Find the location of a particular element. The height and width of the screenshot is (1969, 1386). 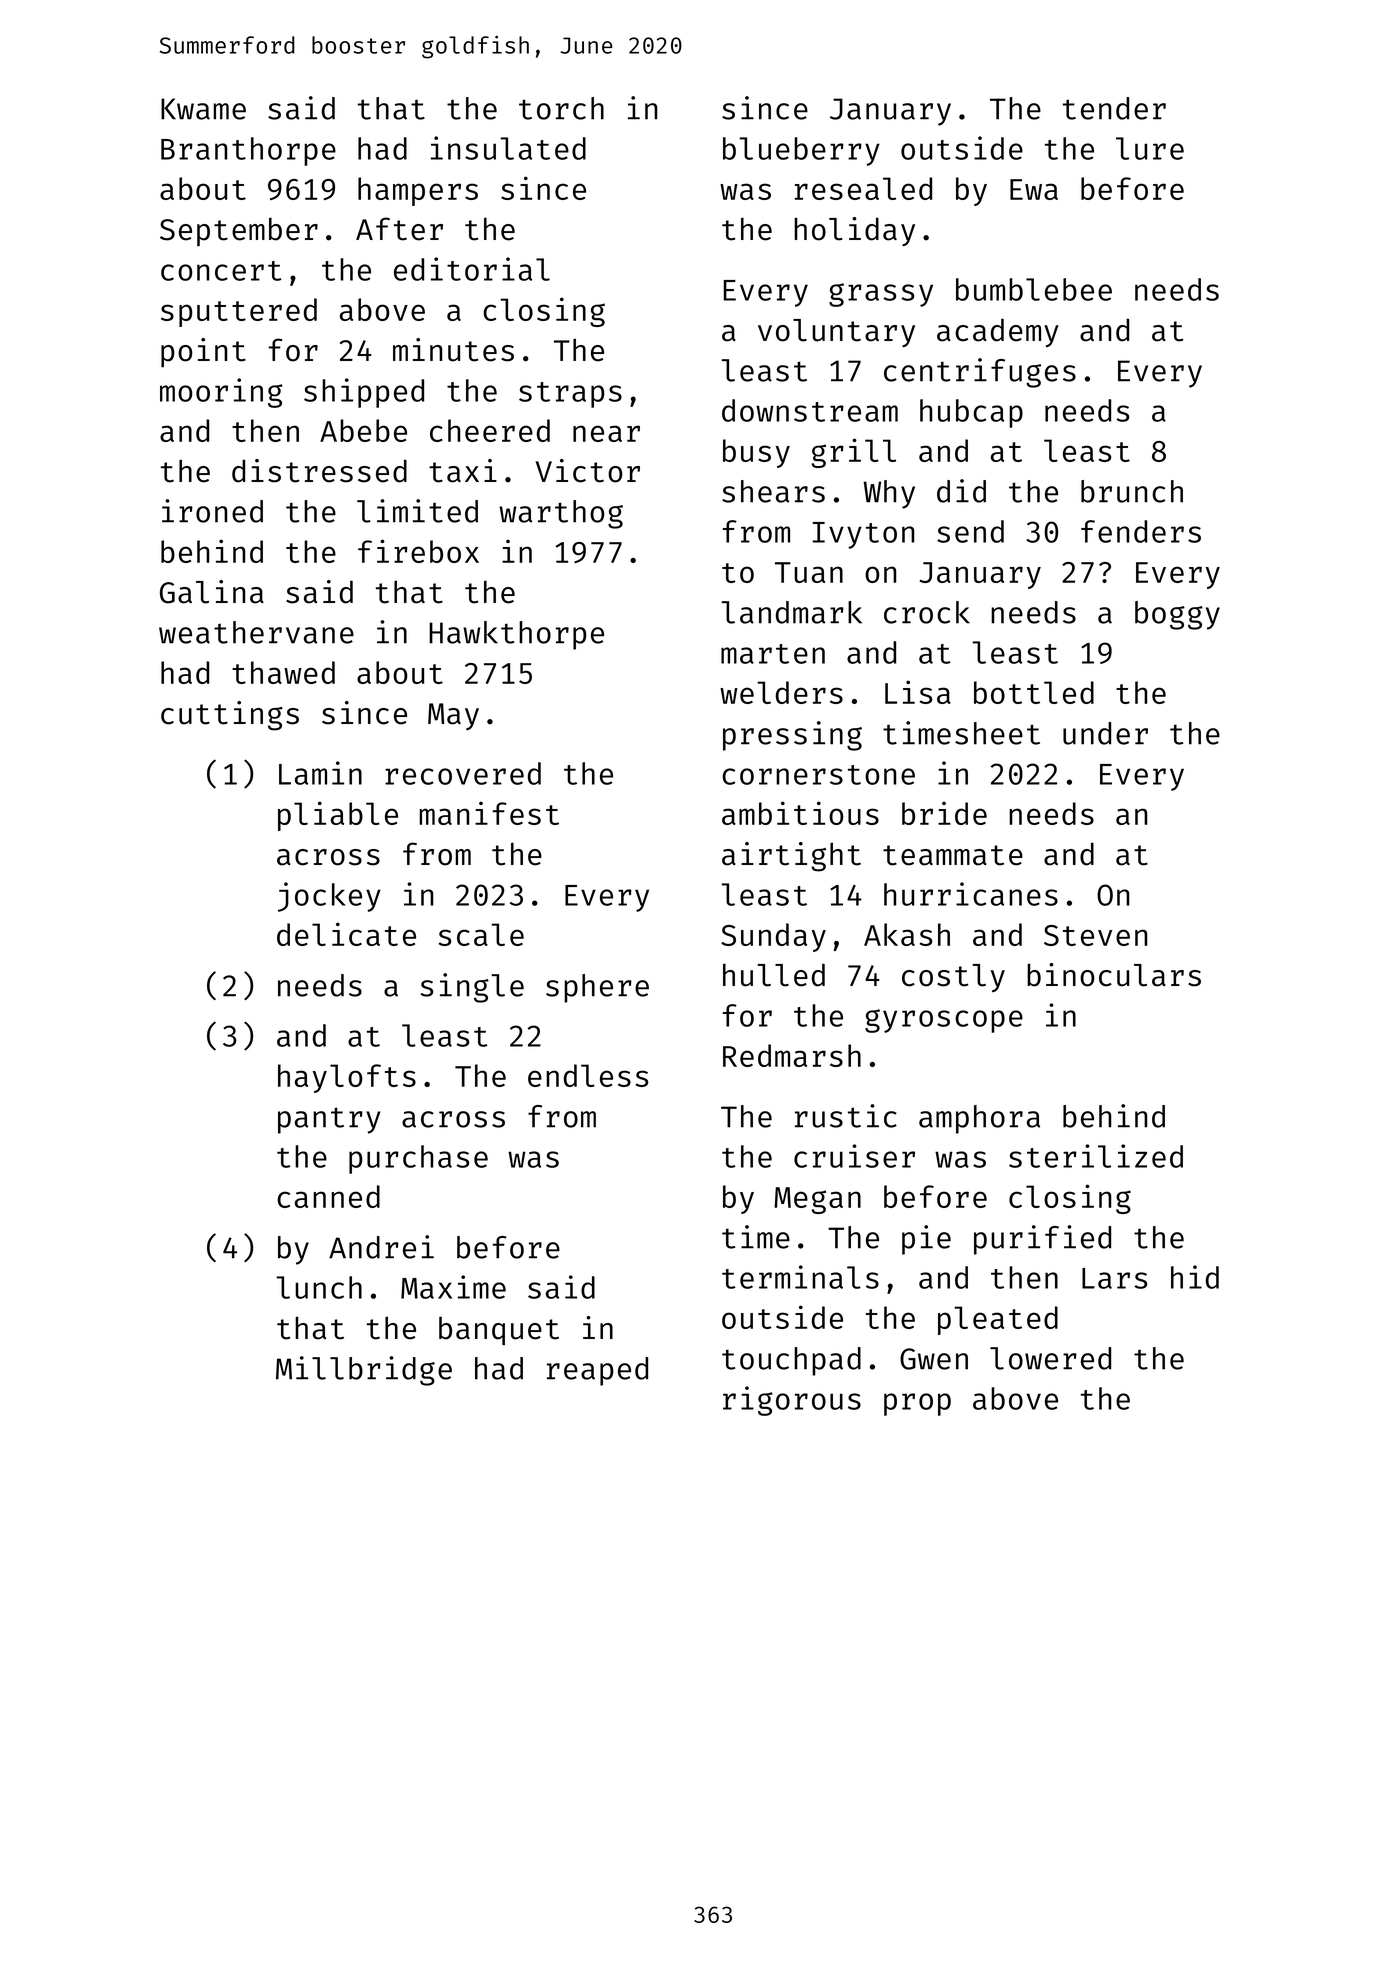

hampers is located at coordinates (418, 191).
